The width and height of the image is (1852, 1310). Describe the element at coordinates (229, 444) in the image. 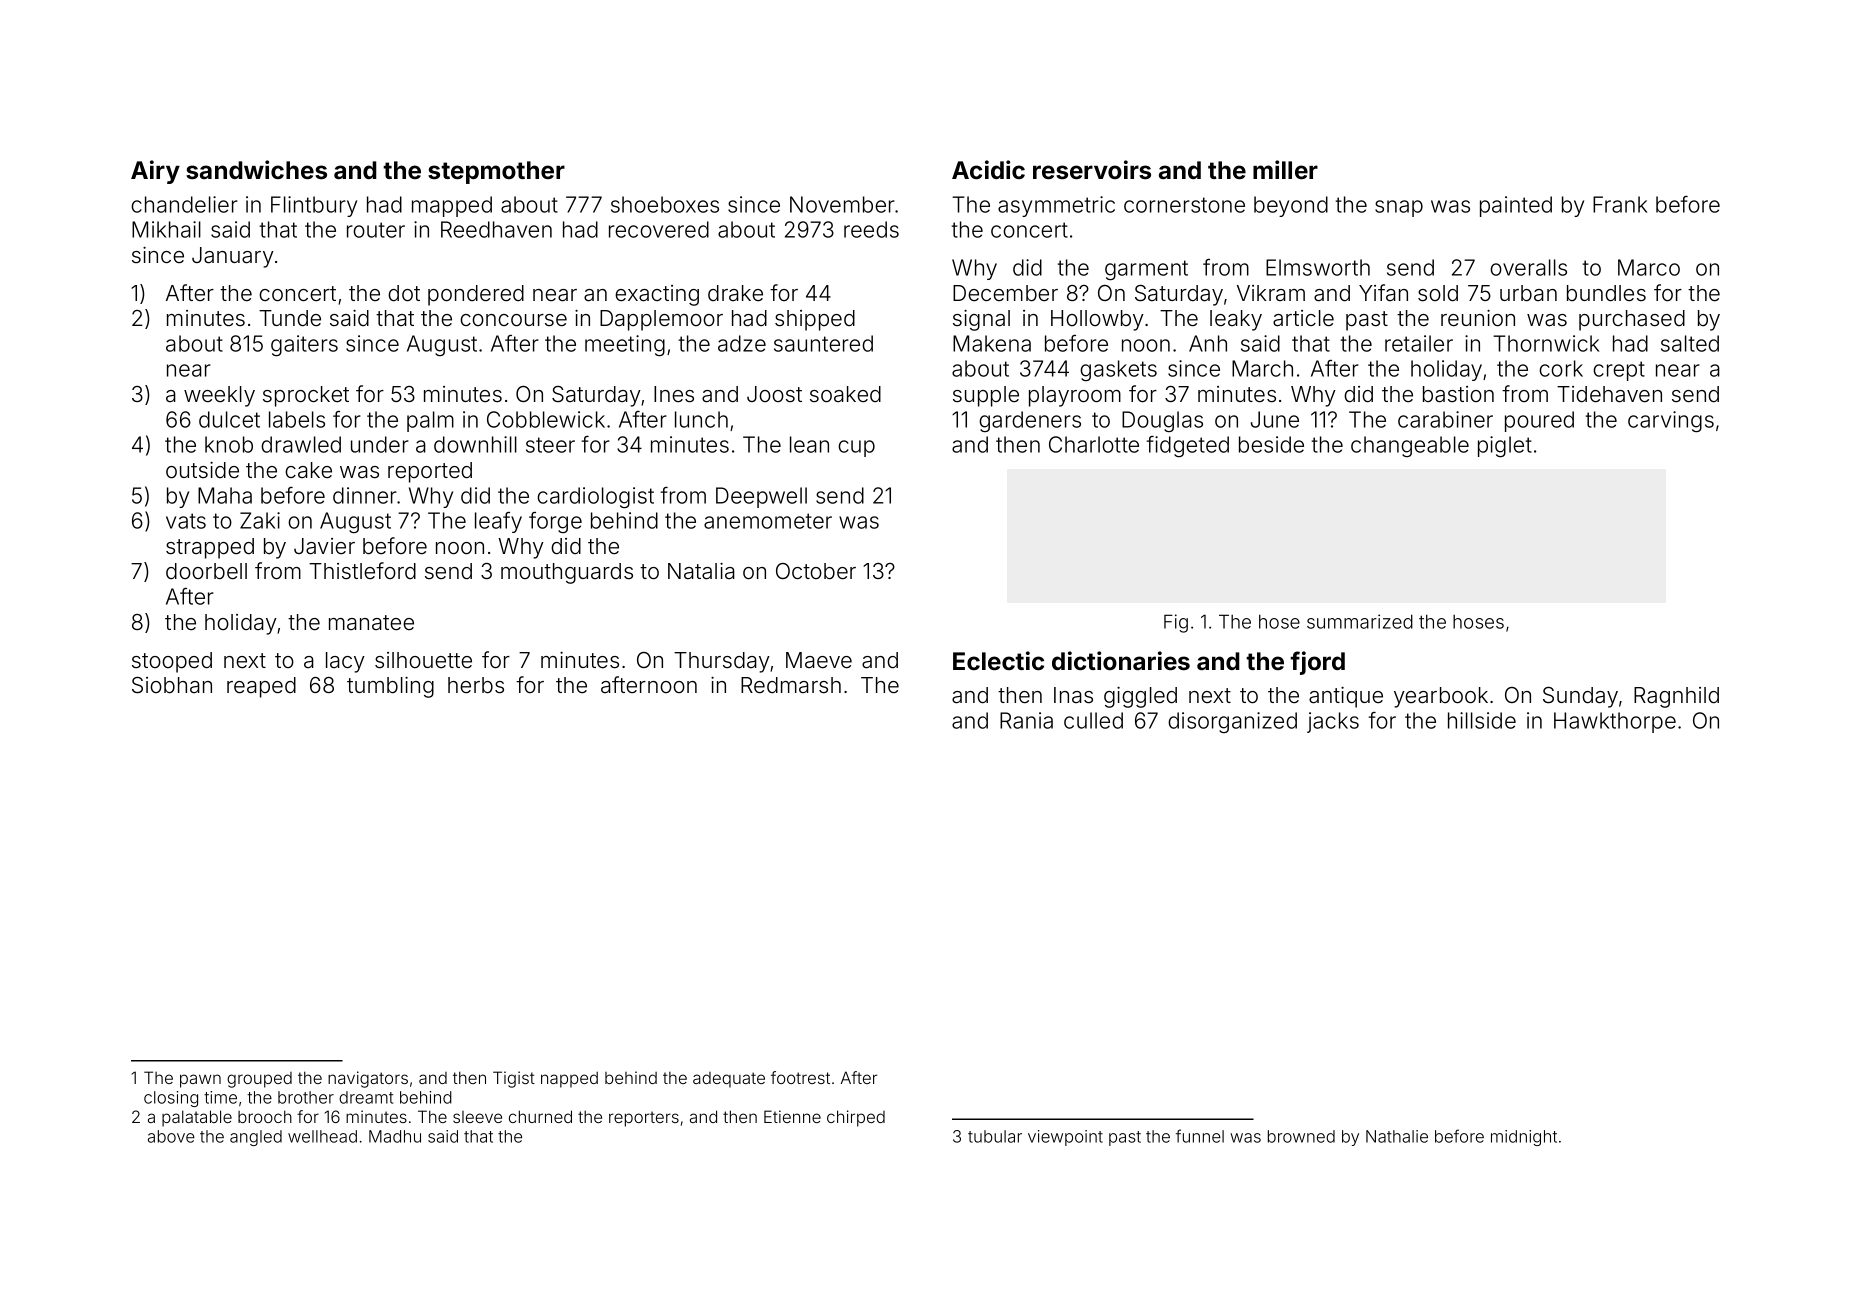

I see `knob` at that location.
